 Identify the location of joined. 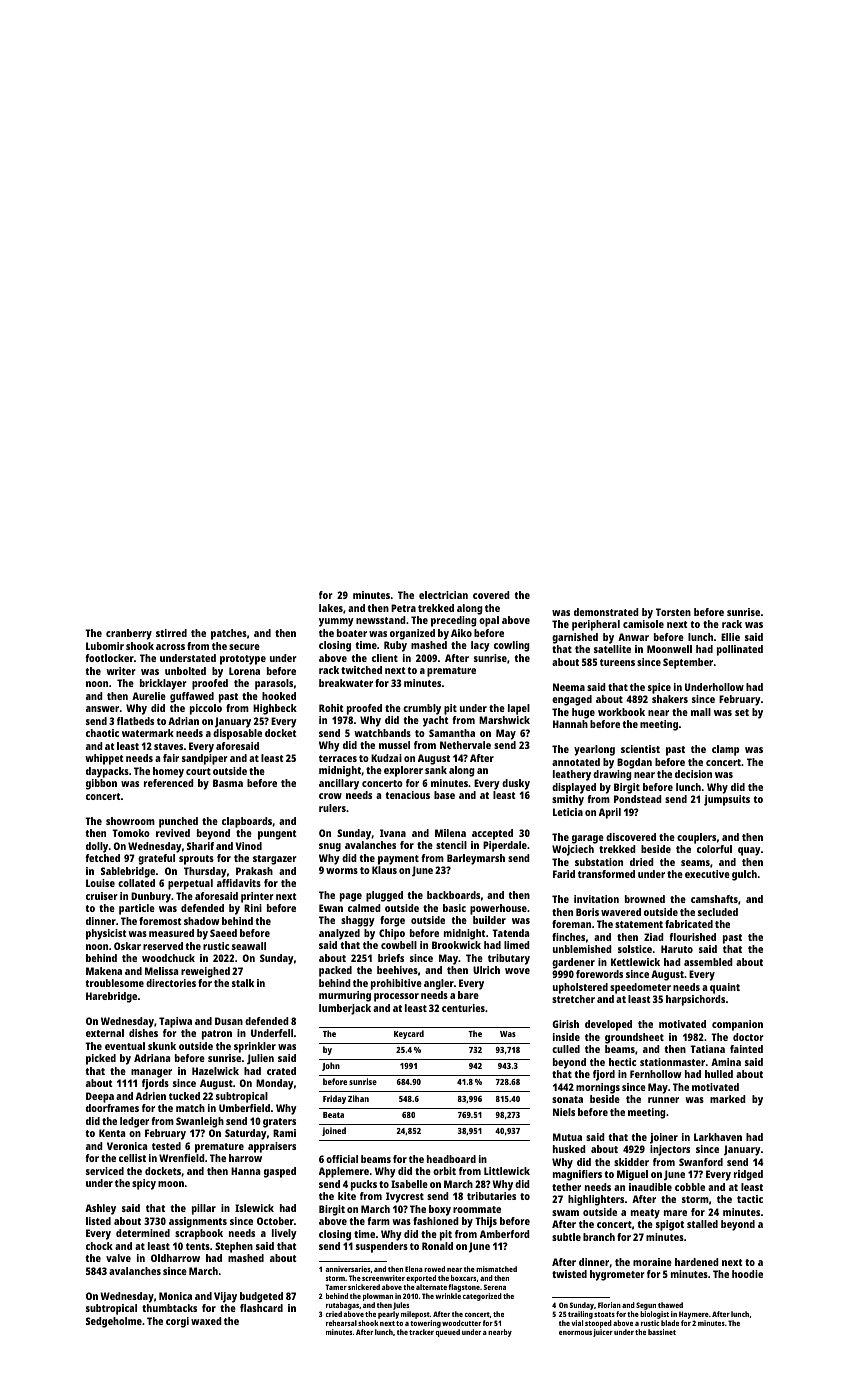
(334, 1131).
